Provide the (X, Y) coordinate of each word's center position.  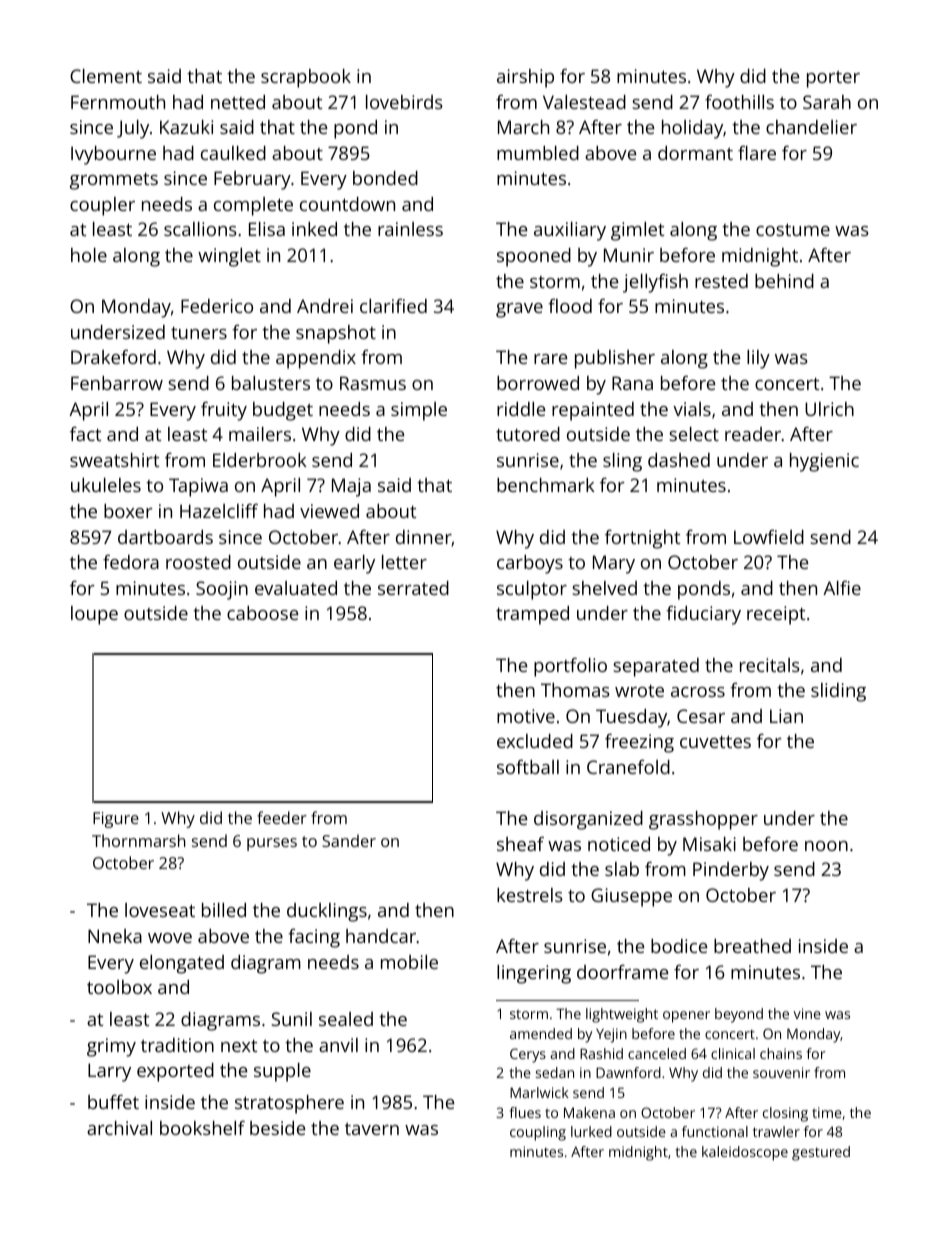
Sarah (827, 102)
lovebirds (404, 102)
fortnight (642, 539)
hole (89, 255)
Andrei (325, 306)
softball (528, 767)
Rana (632, 383)
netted (238, 102)
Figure (116, 820)
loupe (94, 615)
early (354, 564)
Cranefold (628, 766)
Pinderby (731, 871)
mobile (409, 962)
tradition (177, 1045)
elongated (182, 964)
